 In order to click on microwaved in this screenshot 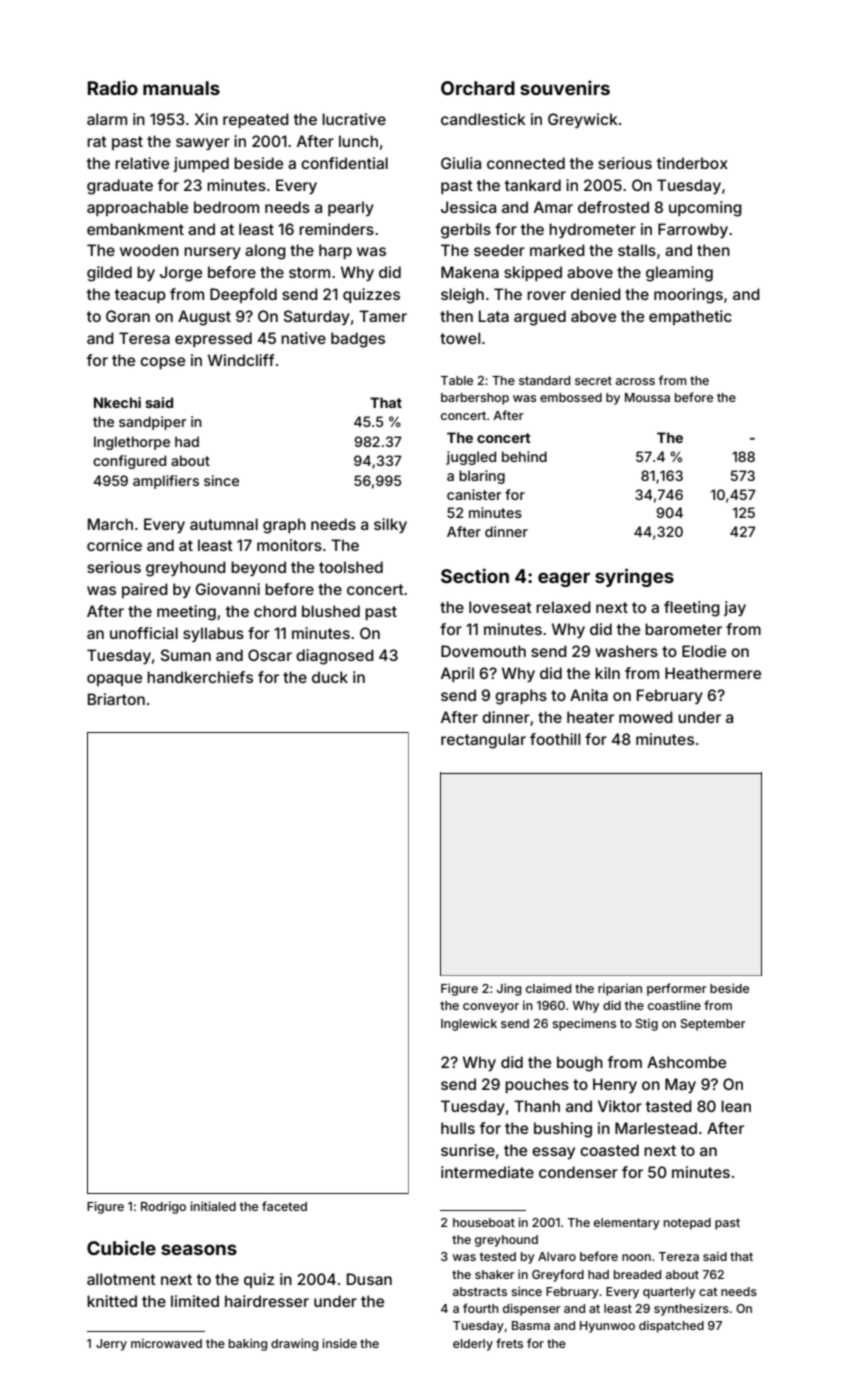, I will do `click(166, 1343)`.
